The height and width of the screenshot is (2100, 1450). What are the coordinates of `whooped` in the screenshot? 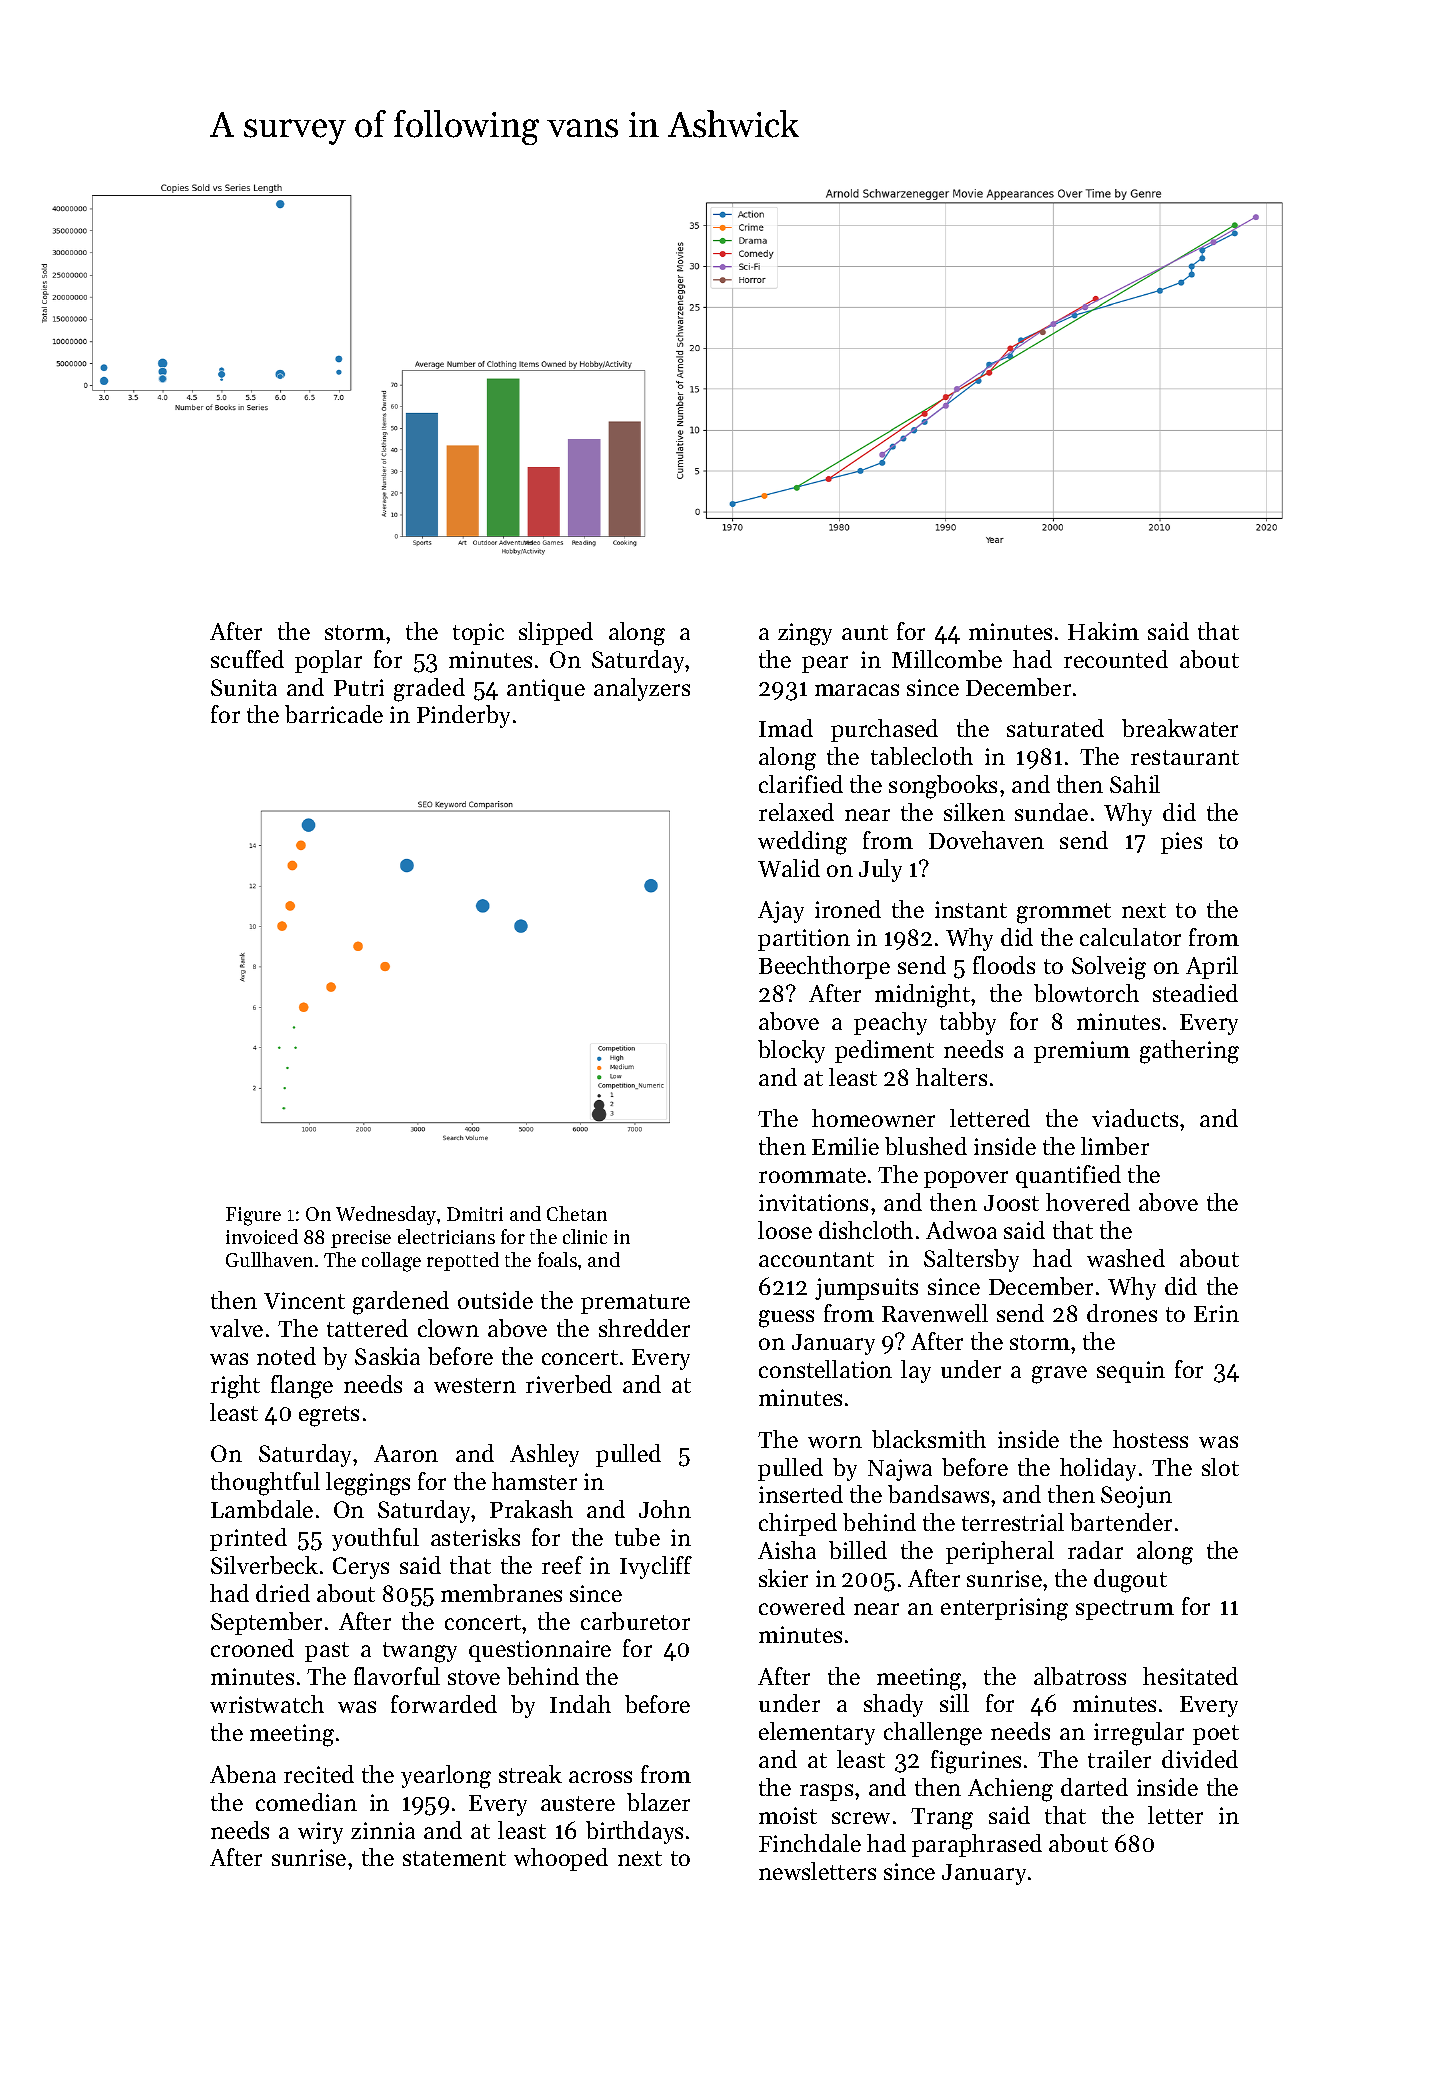 It's located at (561, 1859).
